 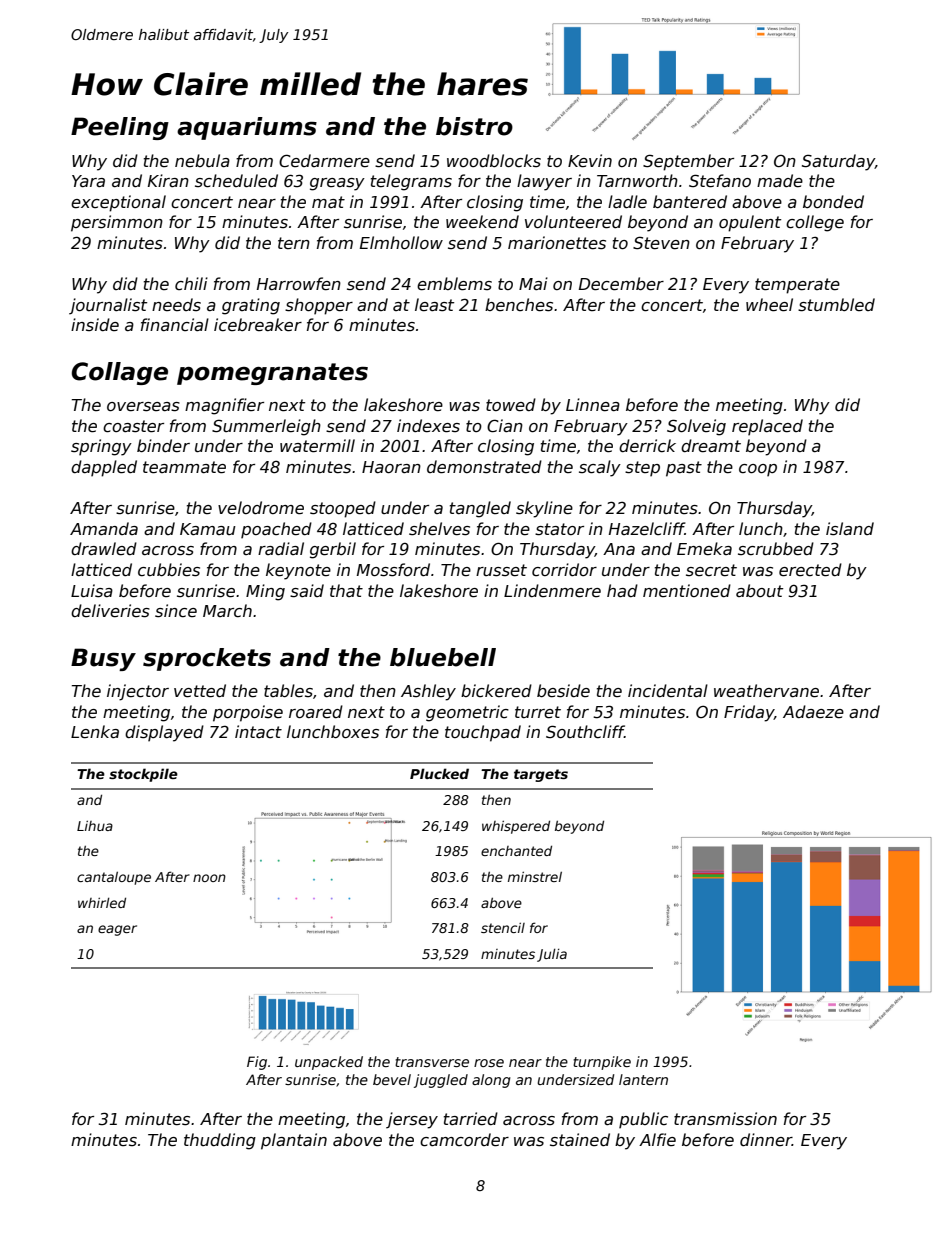 I want to click on scheduled, so click(x=236, y=181).
